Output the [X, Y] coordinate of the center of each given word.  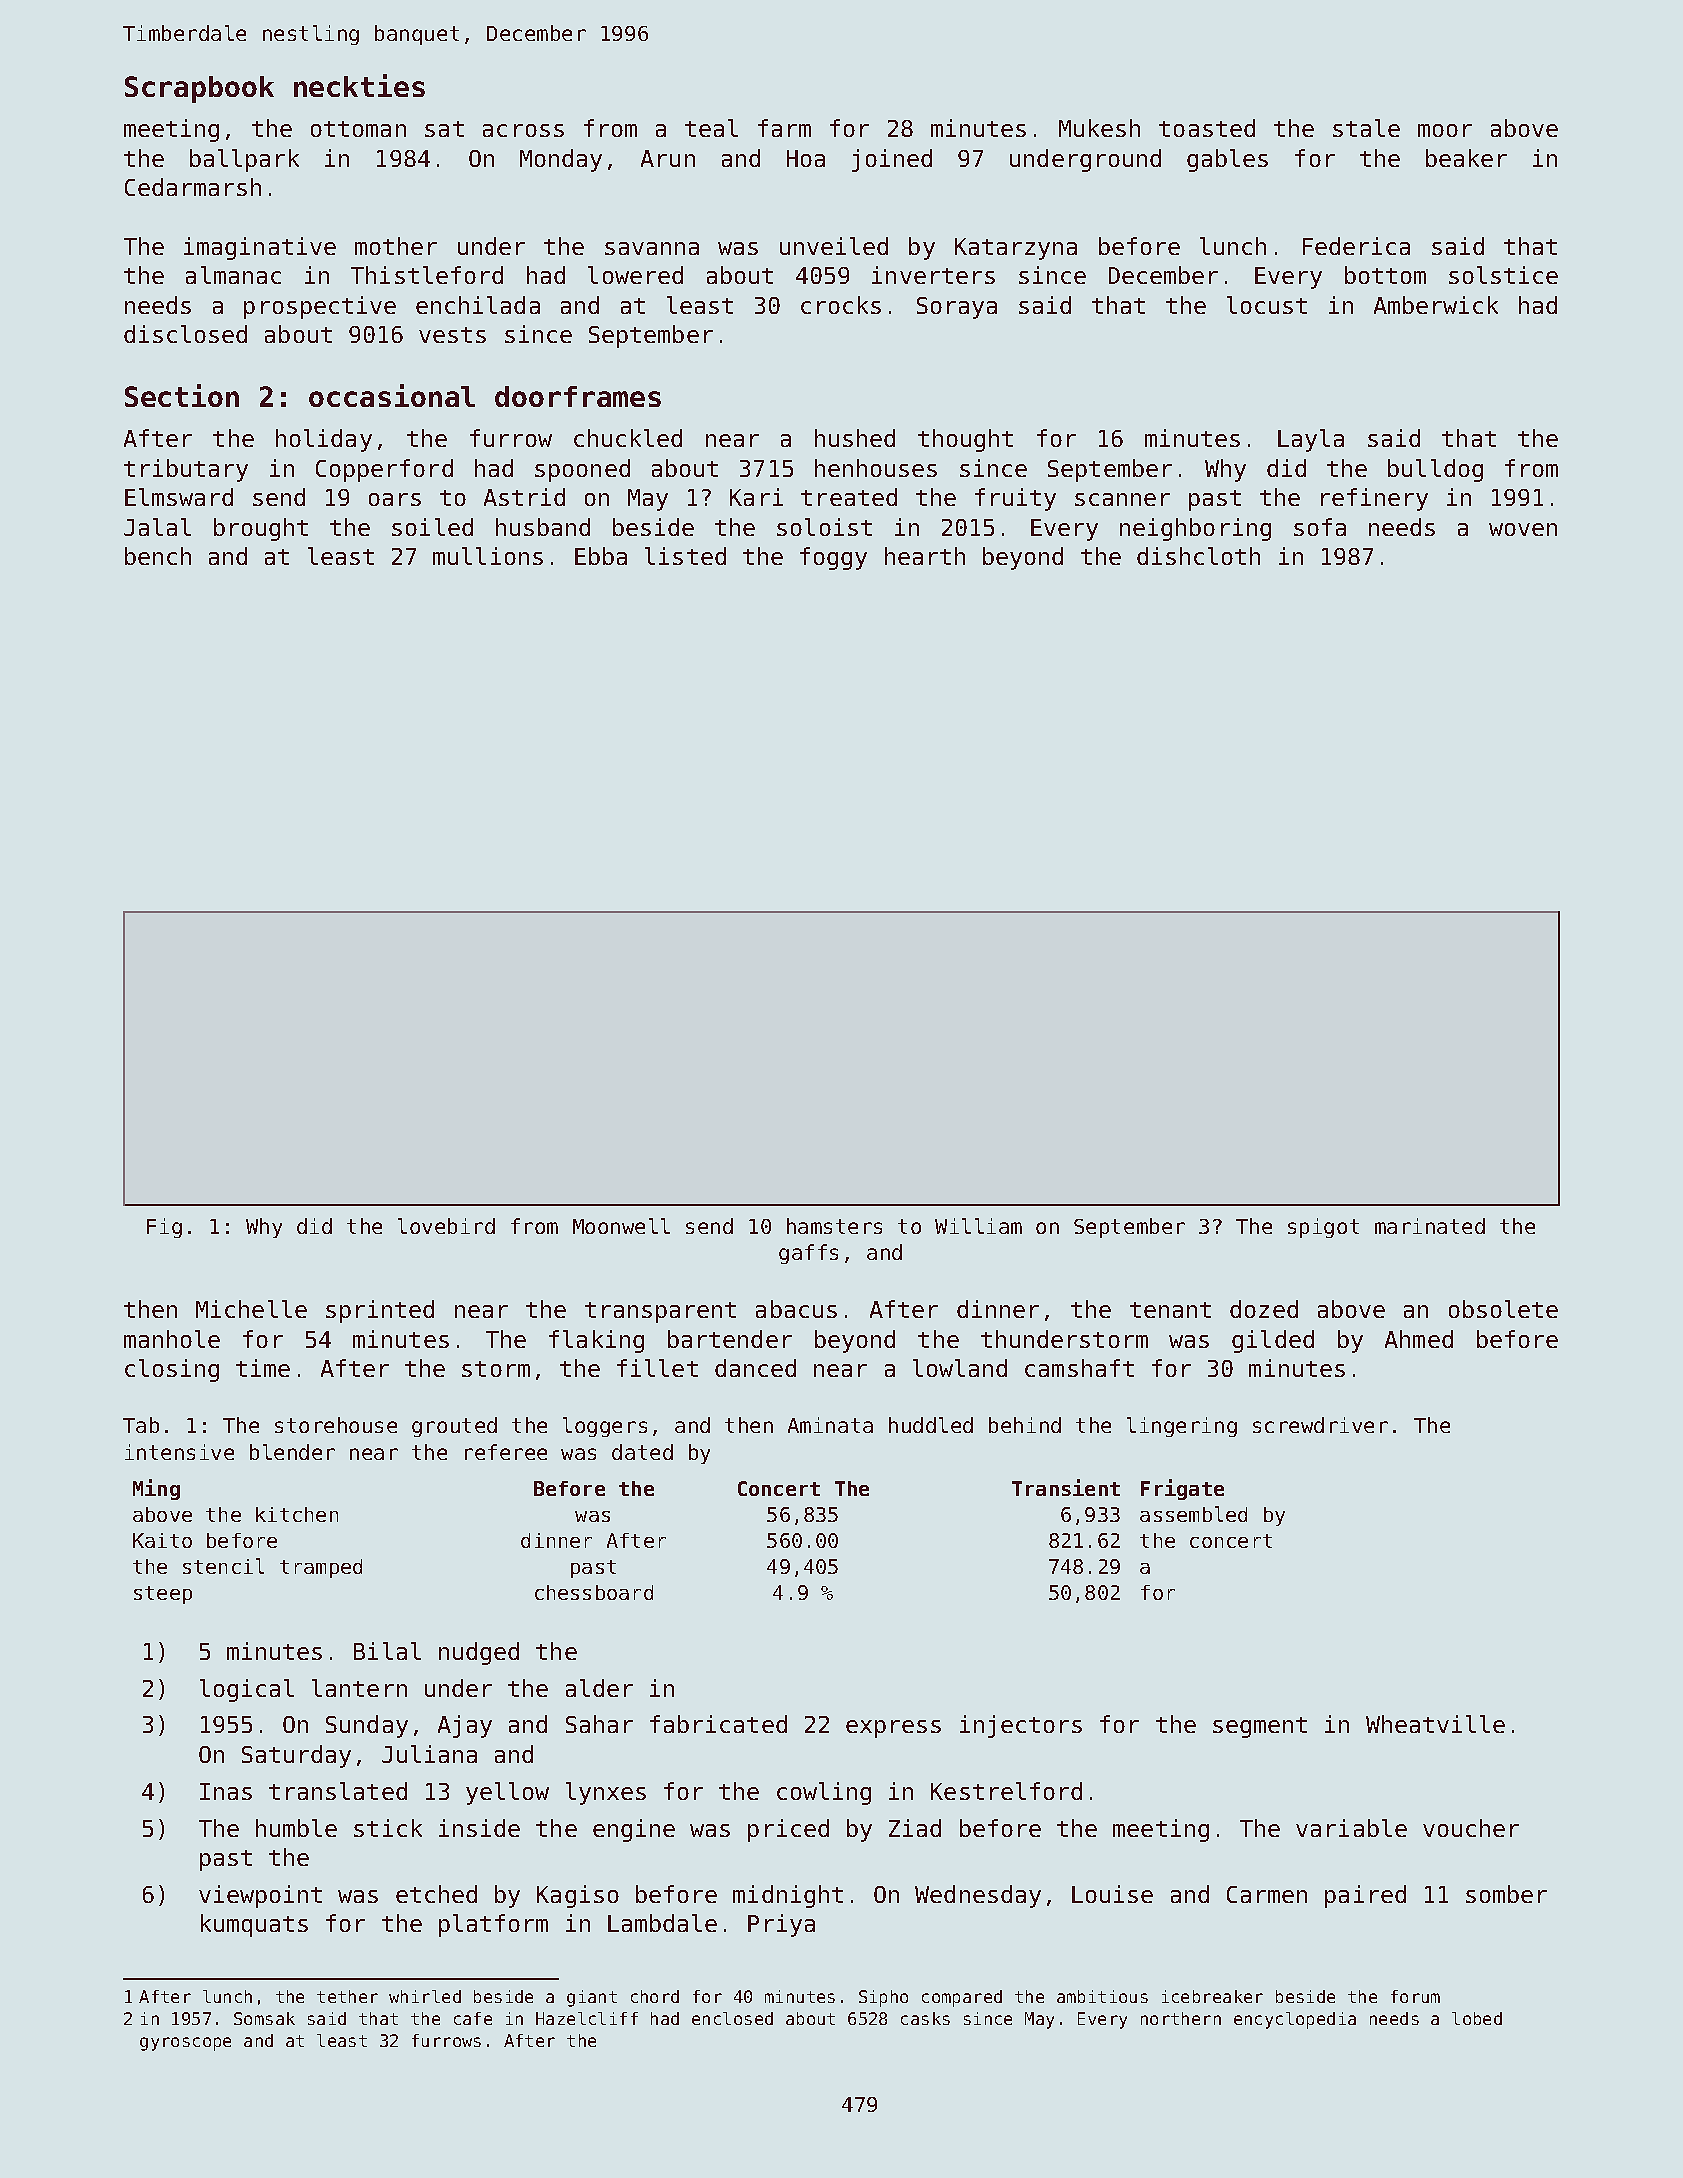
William [978, 1226]
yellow [507, 1793]
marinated [1430, 1226]
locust [1267, 305]
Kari [756, 497]
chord [655, 1996]
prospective [320, 307]
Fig [164, 1228]
